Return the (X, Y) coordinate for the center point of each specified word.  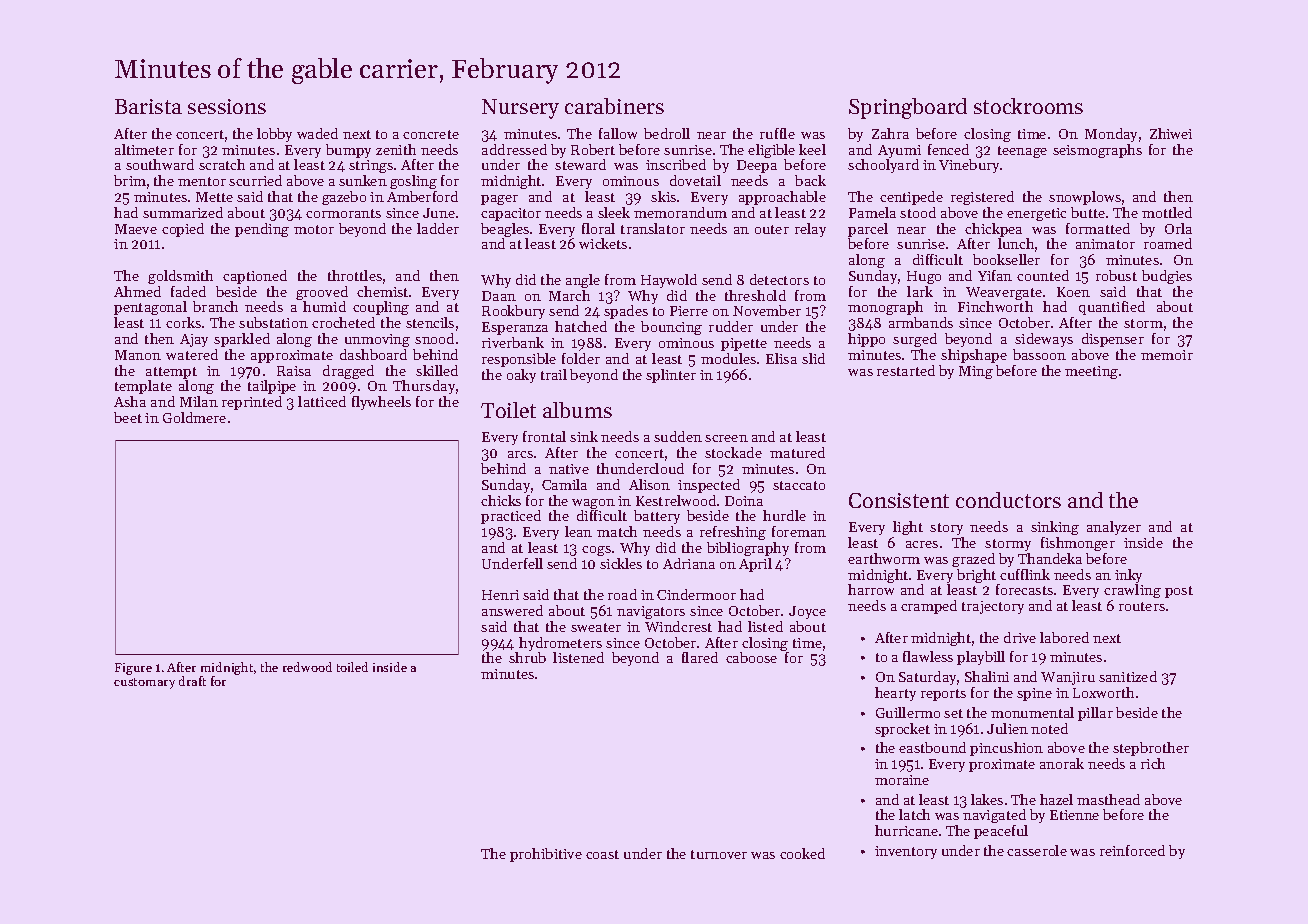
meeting (1091, 372)
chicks (501, 500)
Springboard (908, 108)
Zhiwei (1171, 133)
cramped (929, 607)
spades (626, 312)
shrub (527, 657)
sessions (227, 106)
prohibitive (546, 855)
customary (144, 683)
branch (215, 306)
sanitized (1128, 676)
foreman (799, 531)
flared (700, 657)
